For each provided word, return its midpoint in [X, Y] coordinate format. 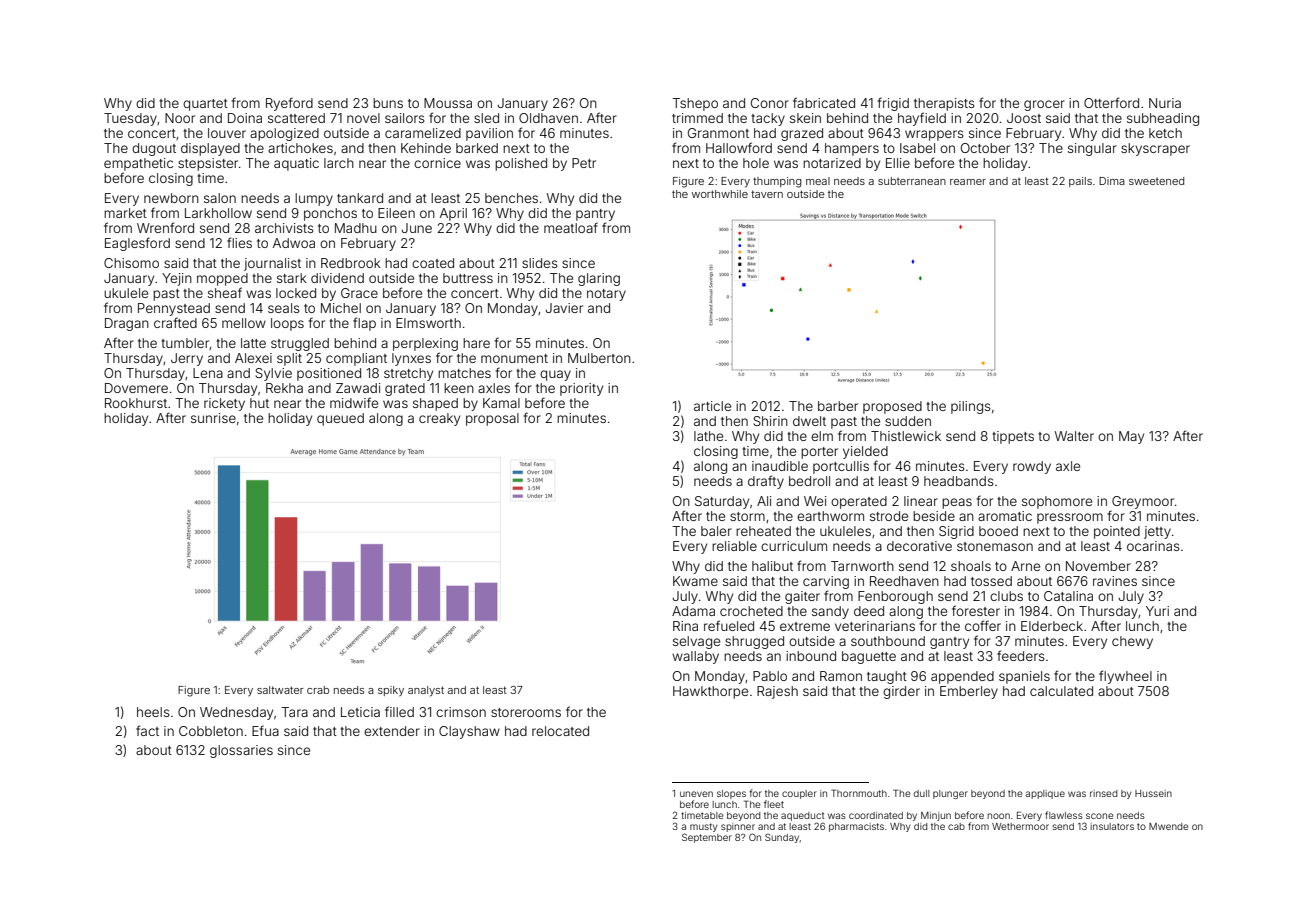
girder [901, 692]
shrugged [754, 642]
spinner [738, 827]
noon [998, 816]
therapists [944, 104]
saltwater [280, 690]
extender [392, 731]
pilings [971, 407]
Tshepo [695, 104]
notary [606, 295]
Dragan [127, 324]
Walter [1074, 436]
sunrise [213, 418]
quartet [205, 105]
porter [819, 453]
